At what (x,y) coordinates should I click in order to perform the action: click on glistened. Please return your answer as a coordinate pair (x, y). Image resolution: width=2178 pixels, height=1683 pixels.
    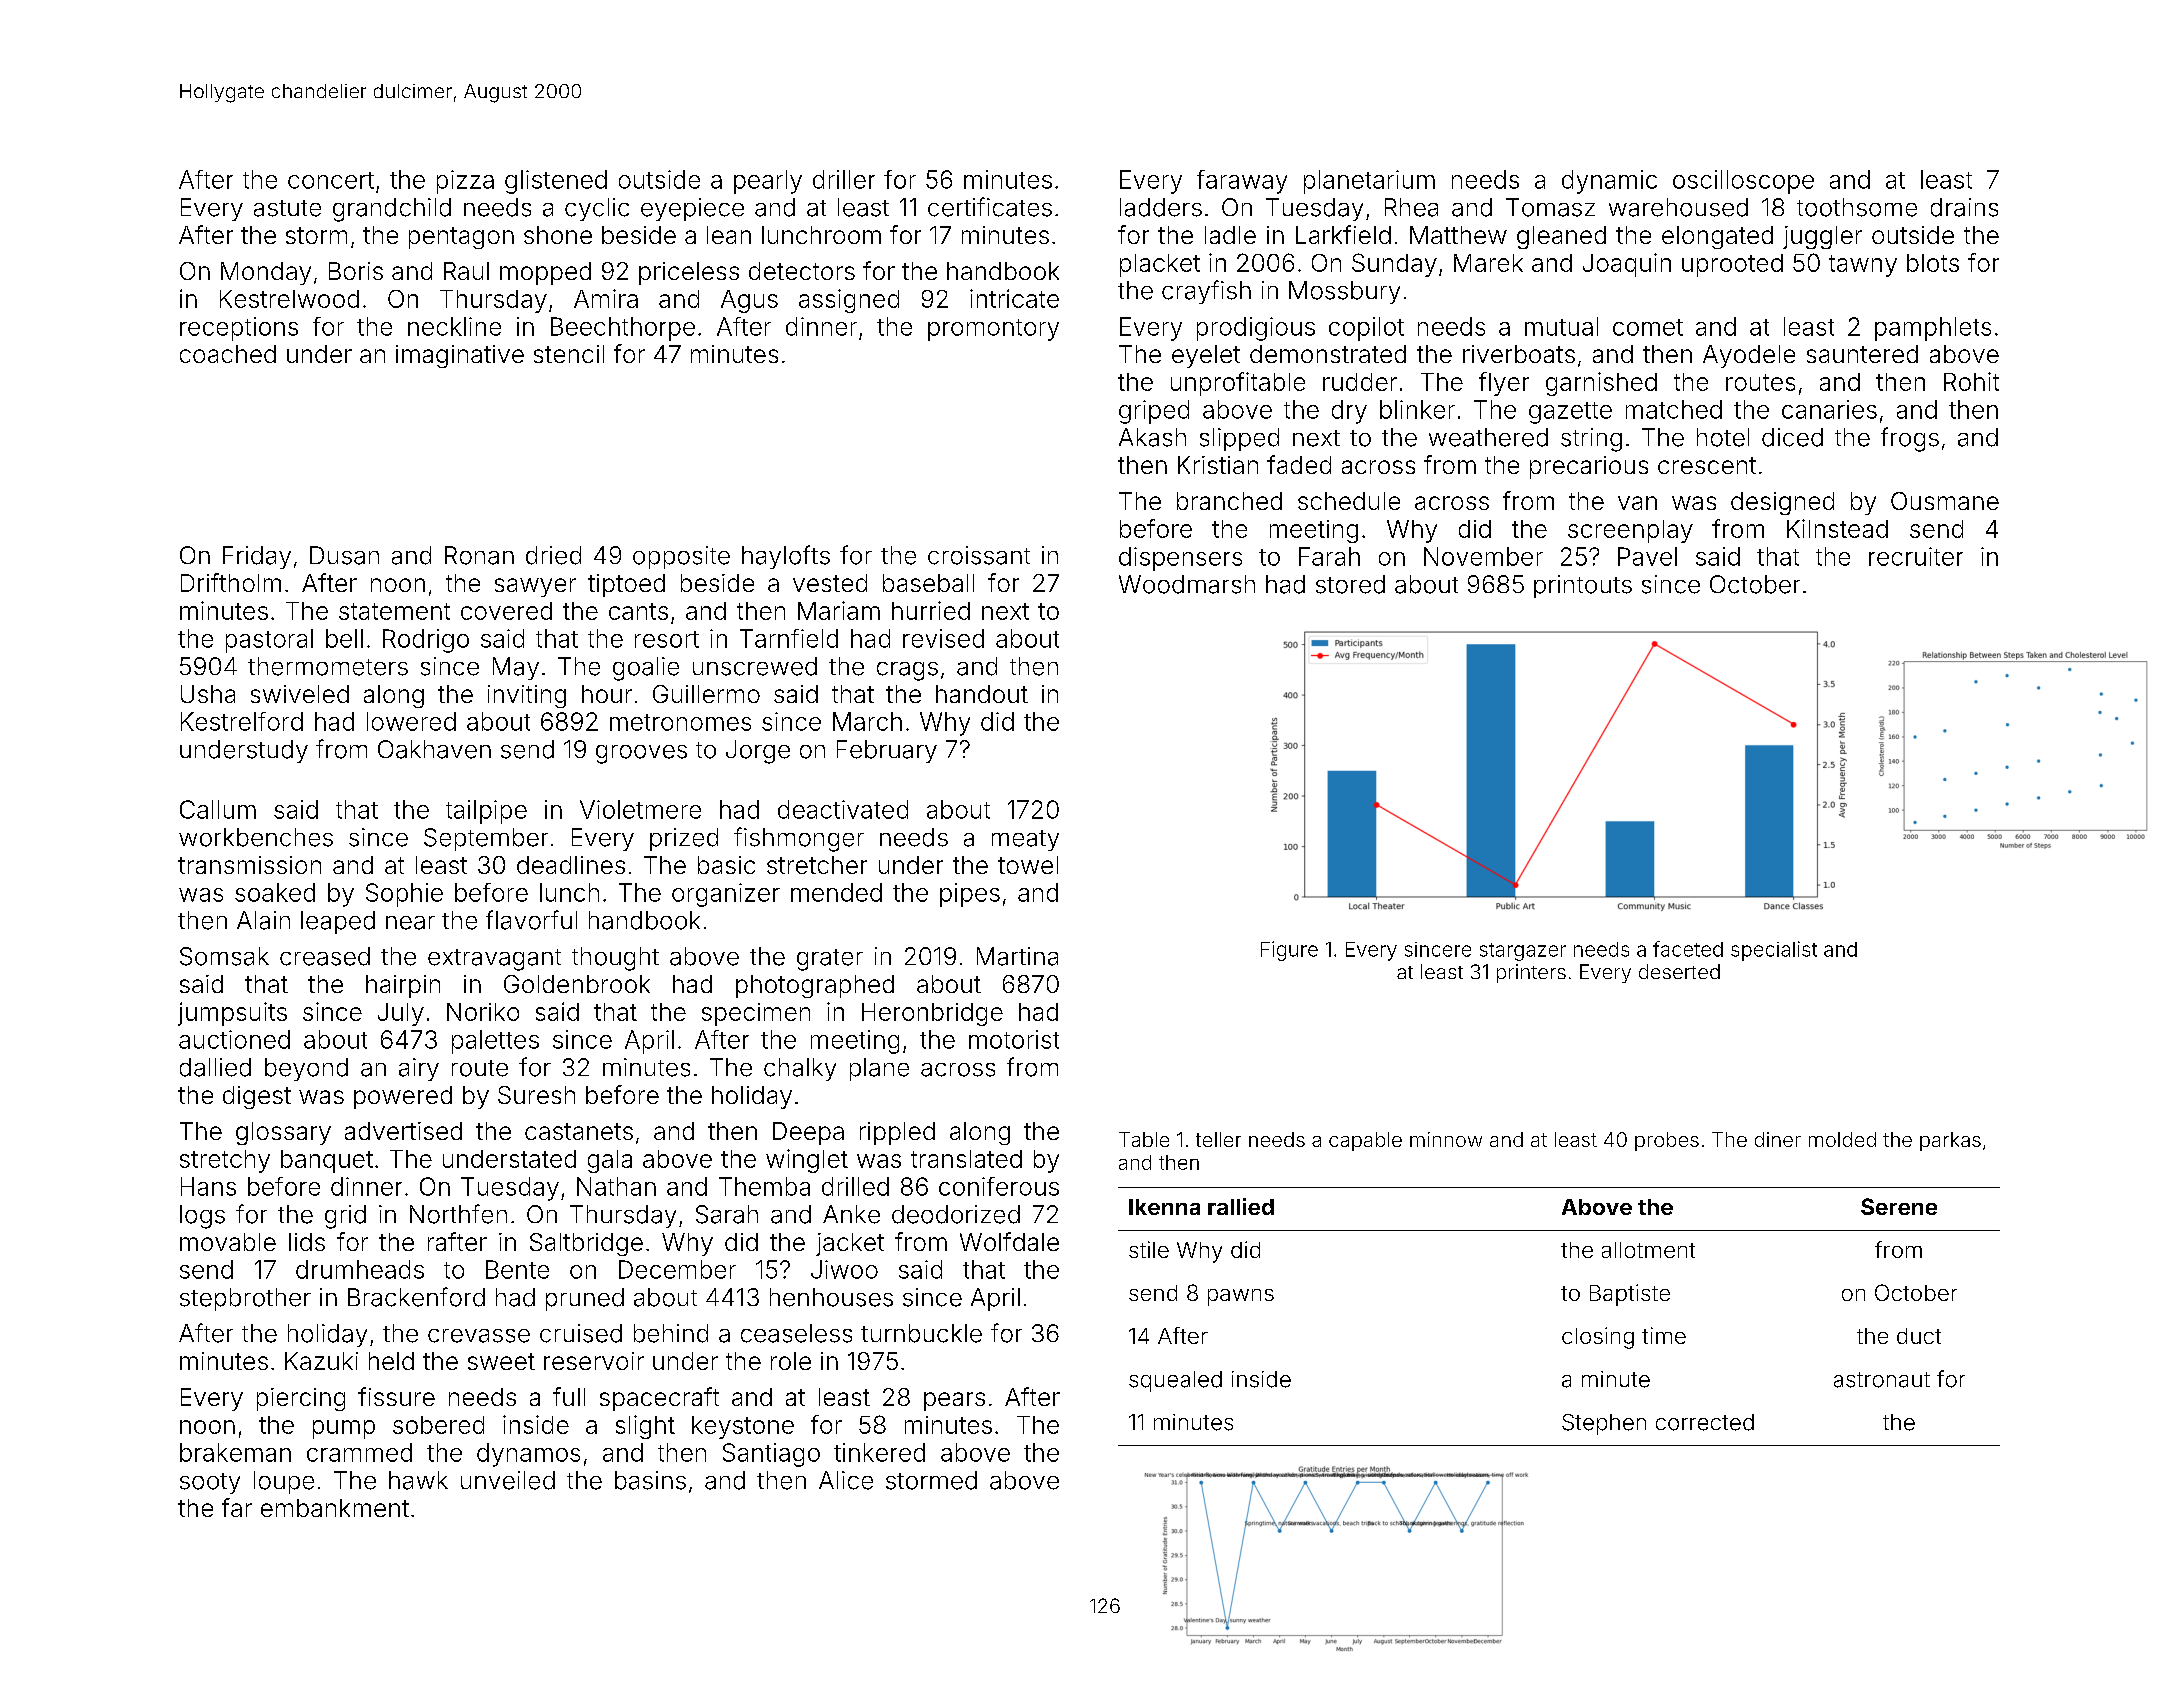
    Looking at the image, I should click on (556, 182).
